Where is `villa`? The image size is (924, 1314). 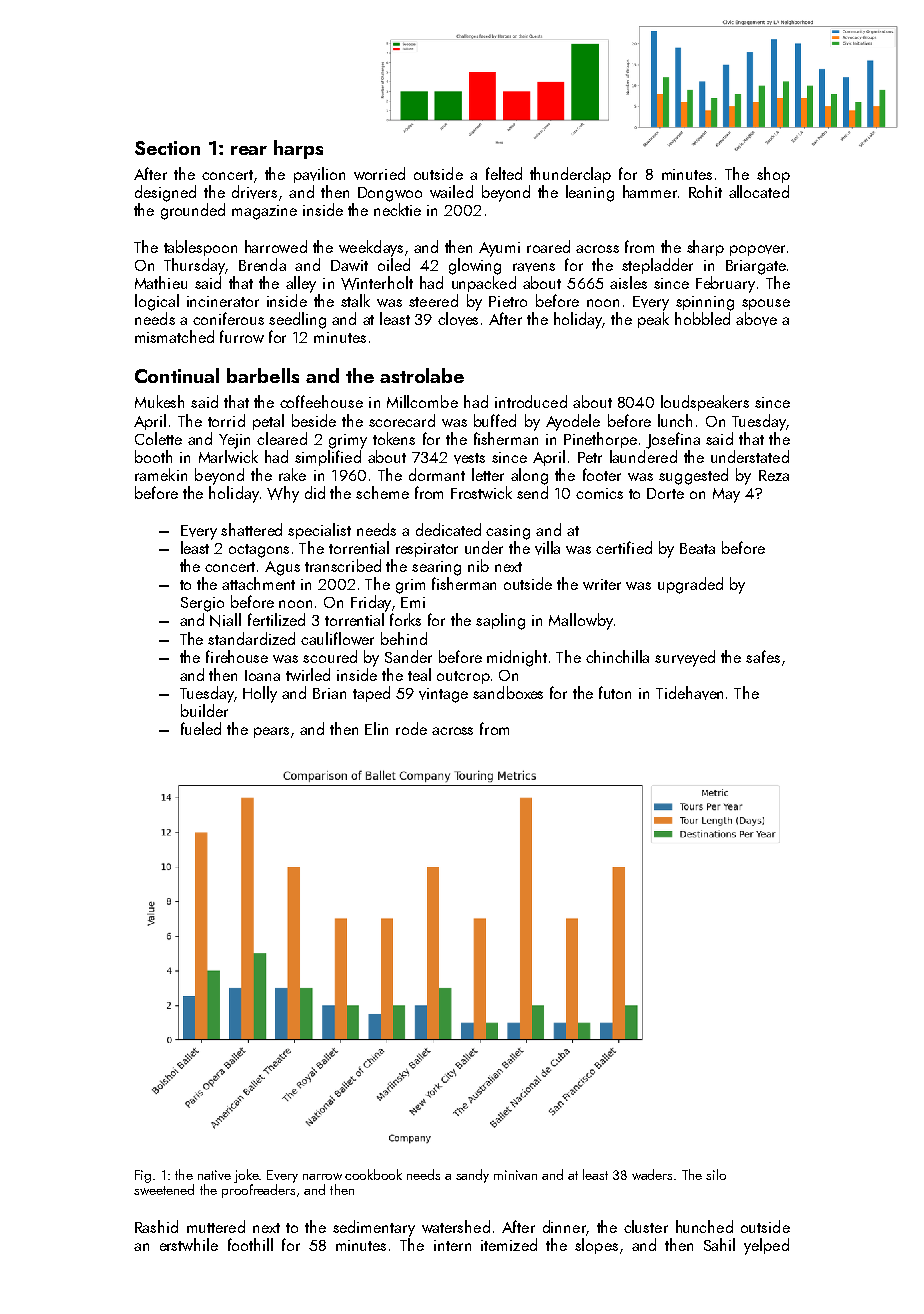
villa is located at coordinates (547, 548).
